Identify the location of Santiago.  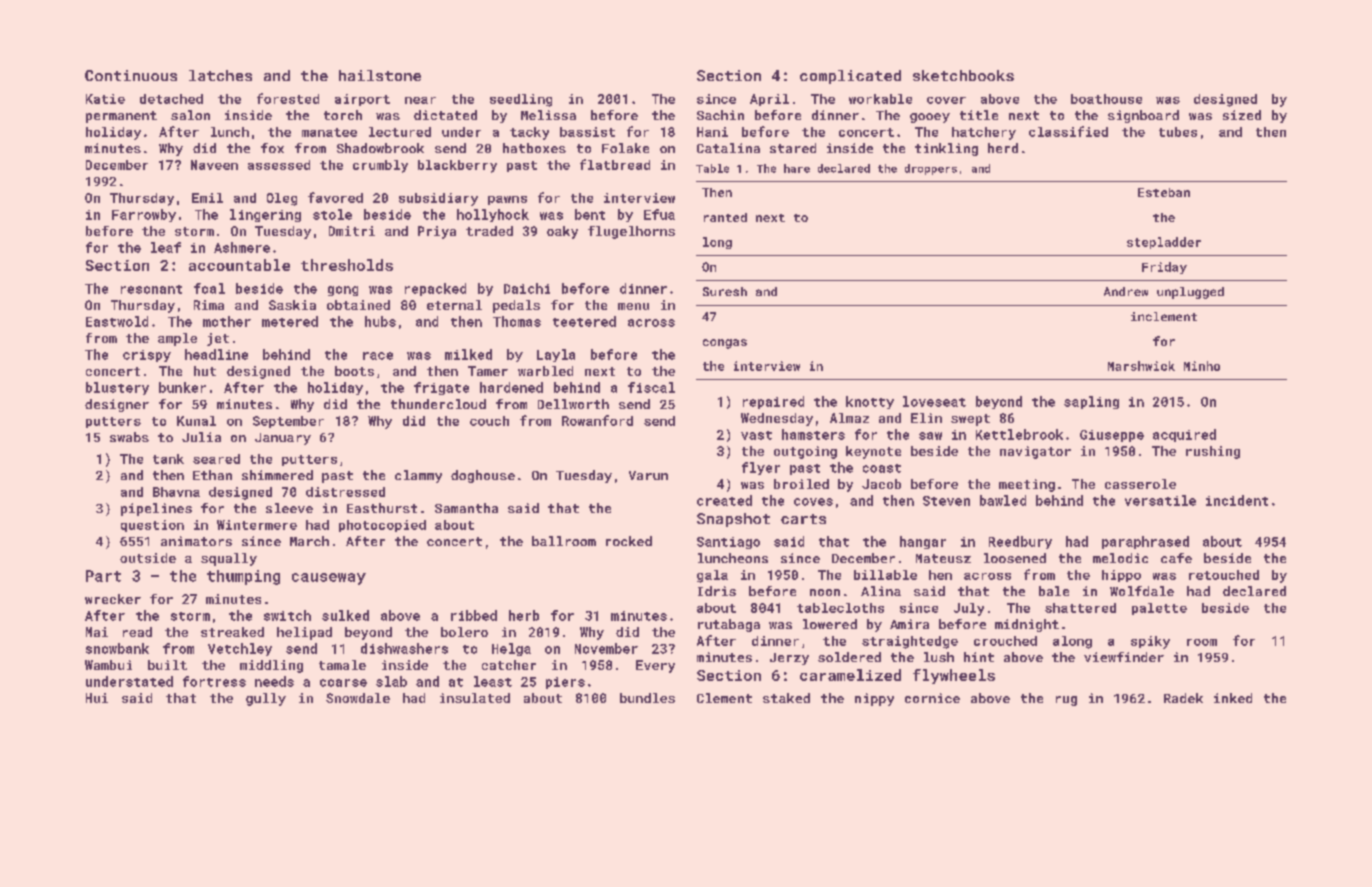
(728, 543).
